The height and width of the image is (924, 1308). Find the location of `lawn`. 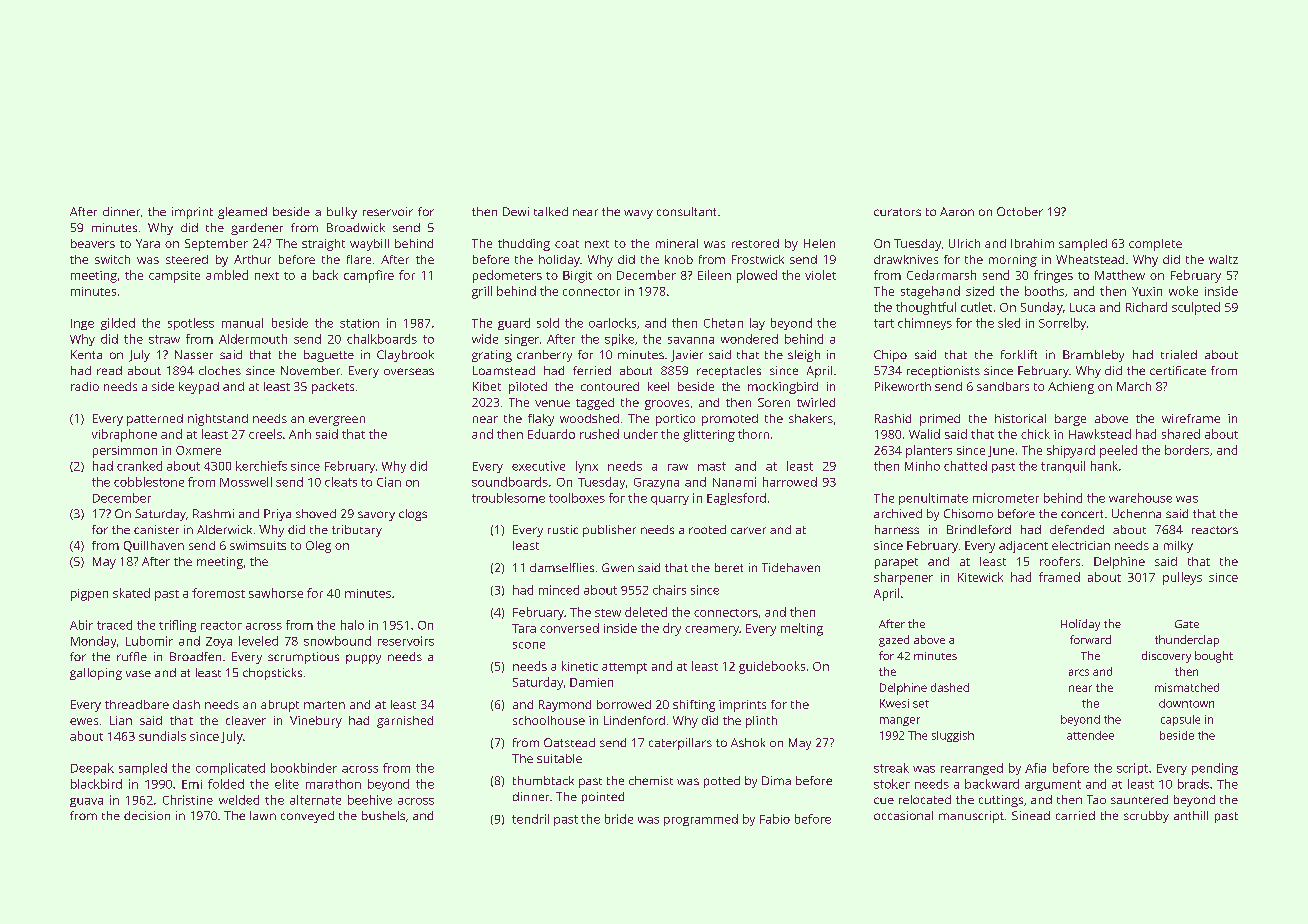

lawn is located at coordinates (263, 815).
